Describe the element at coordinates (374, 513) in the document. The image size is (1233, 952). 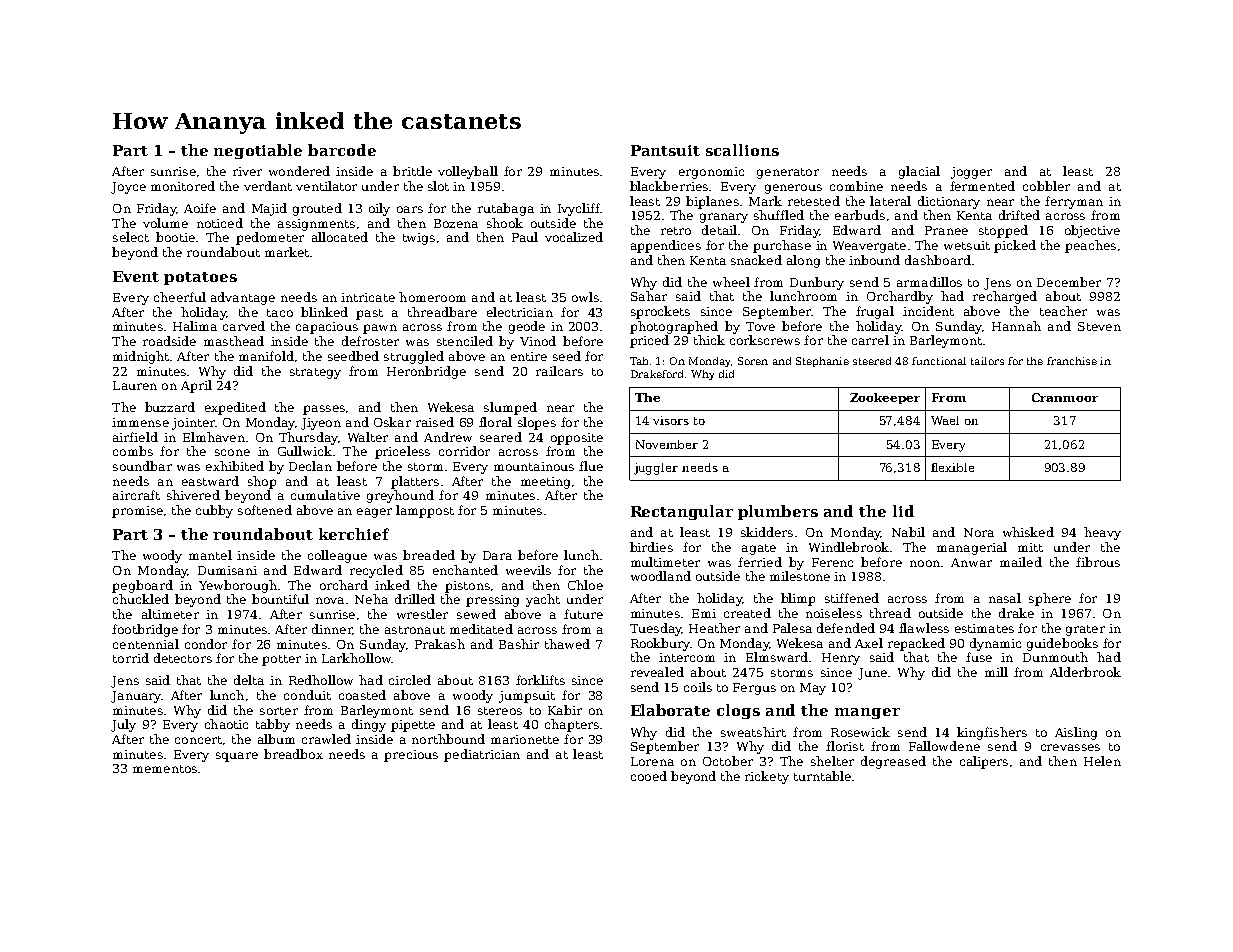
I see `eager` at that location.
